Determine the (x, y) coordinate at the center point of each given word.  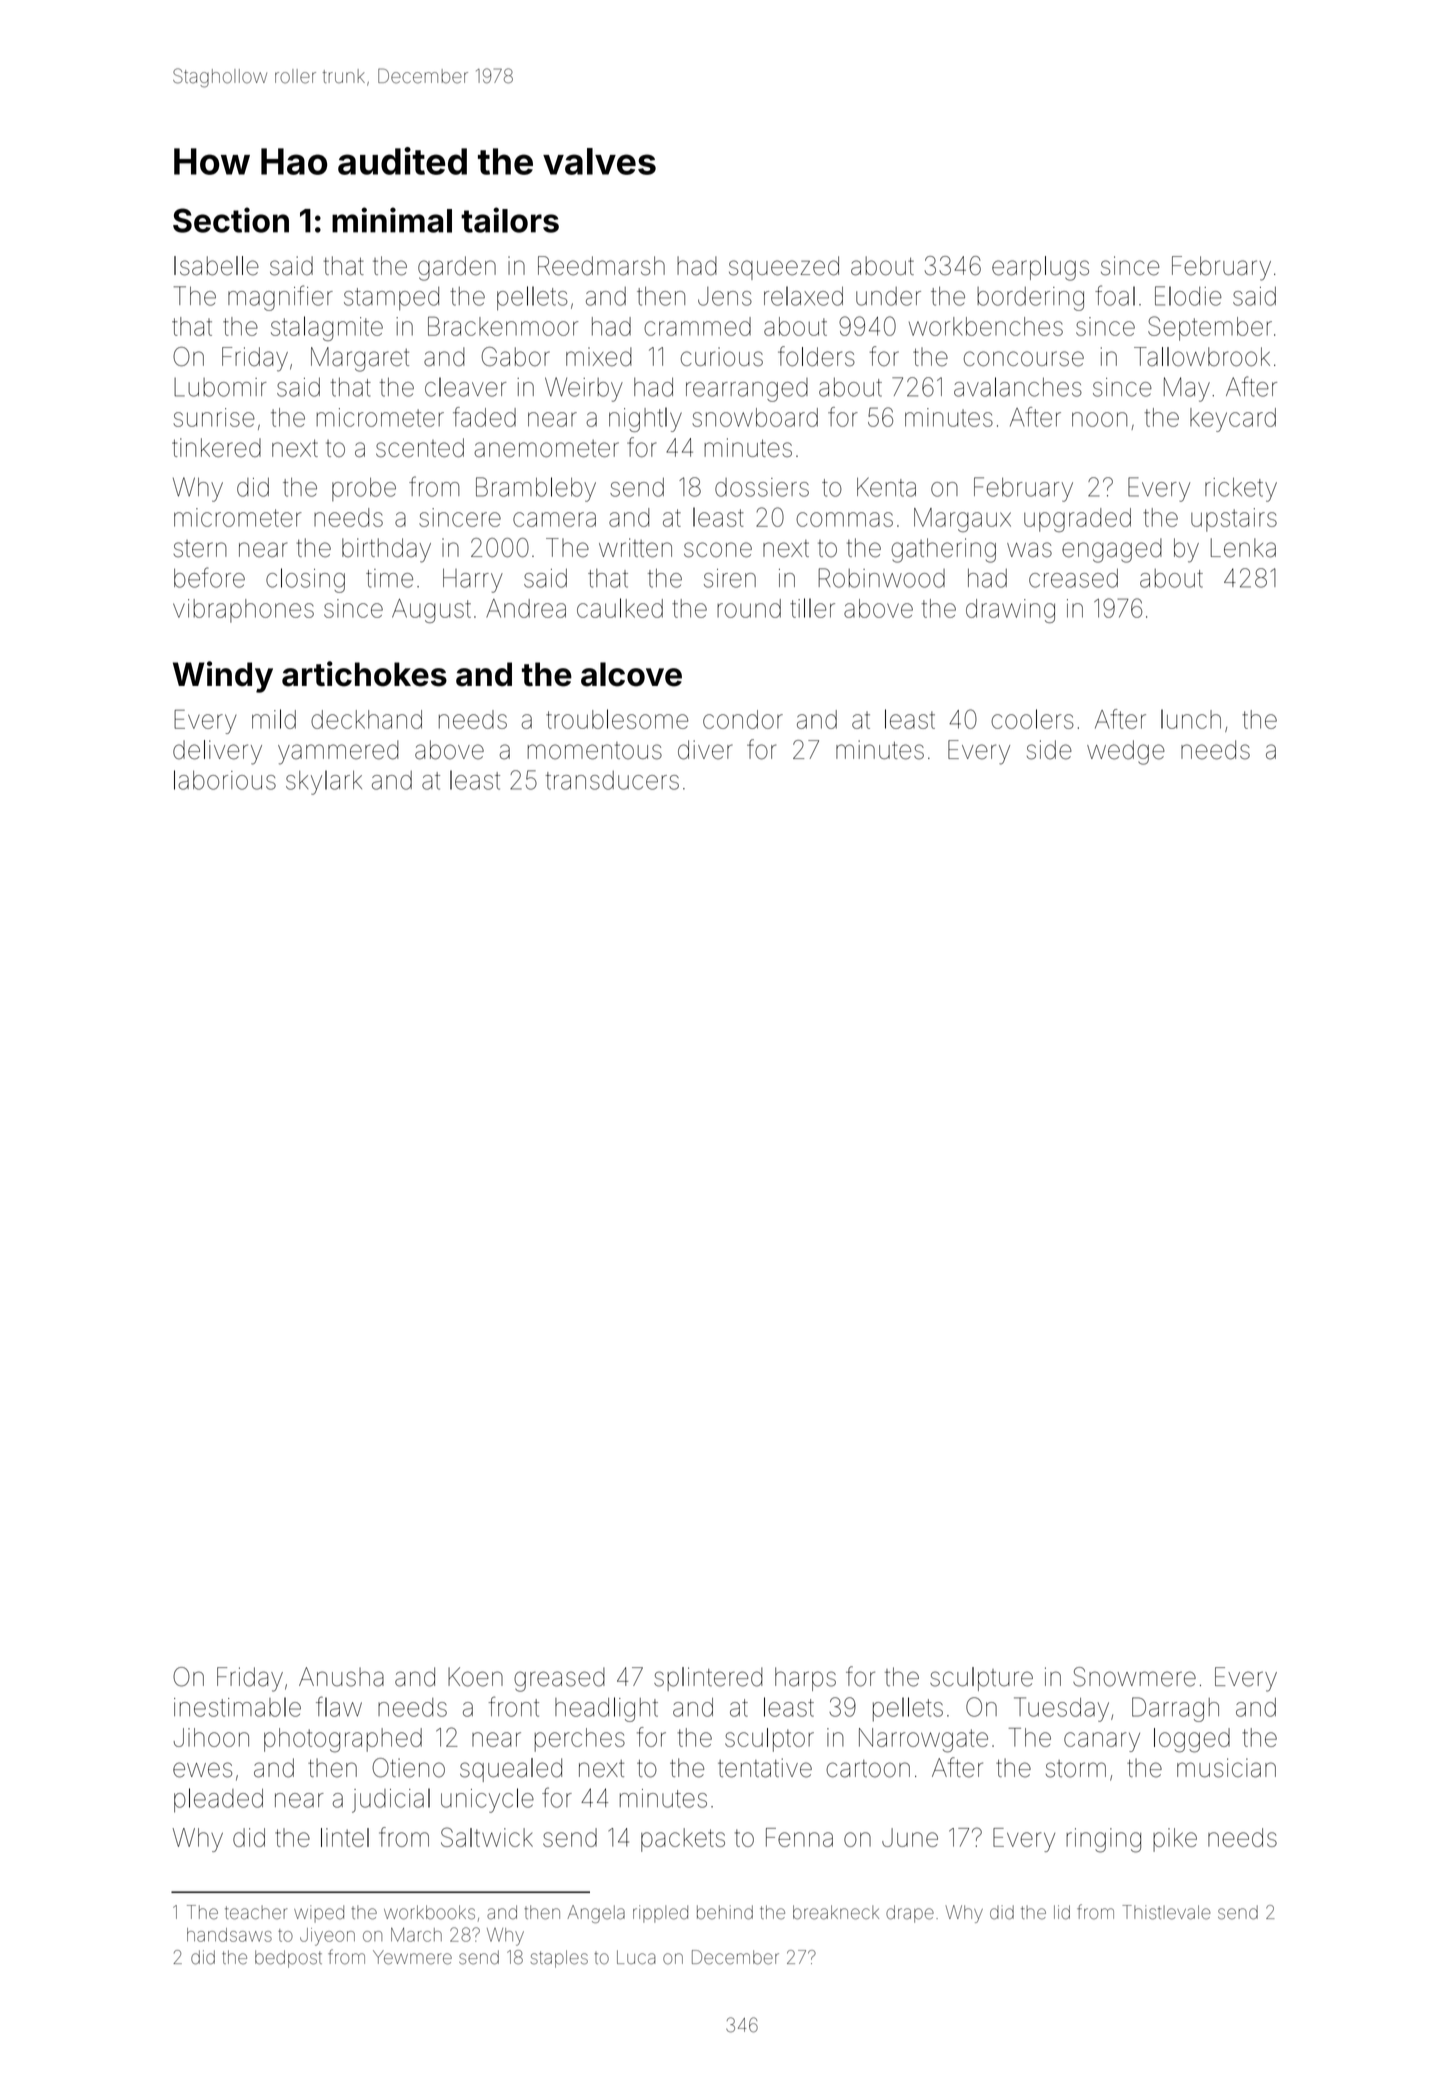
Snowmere (1134, 1677)
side (1049, 750)
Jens (725, 296)
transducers (612, 780)
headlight (606, 1709)
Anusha (341, 1677)
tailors (510, 220)
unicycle (487, 1800)
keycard (1233, 420)
